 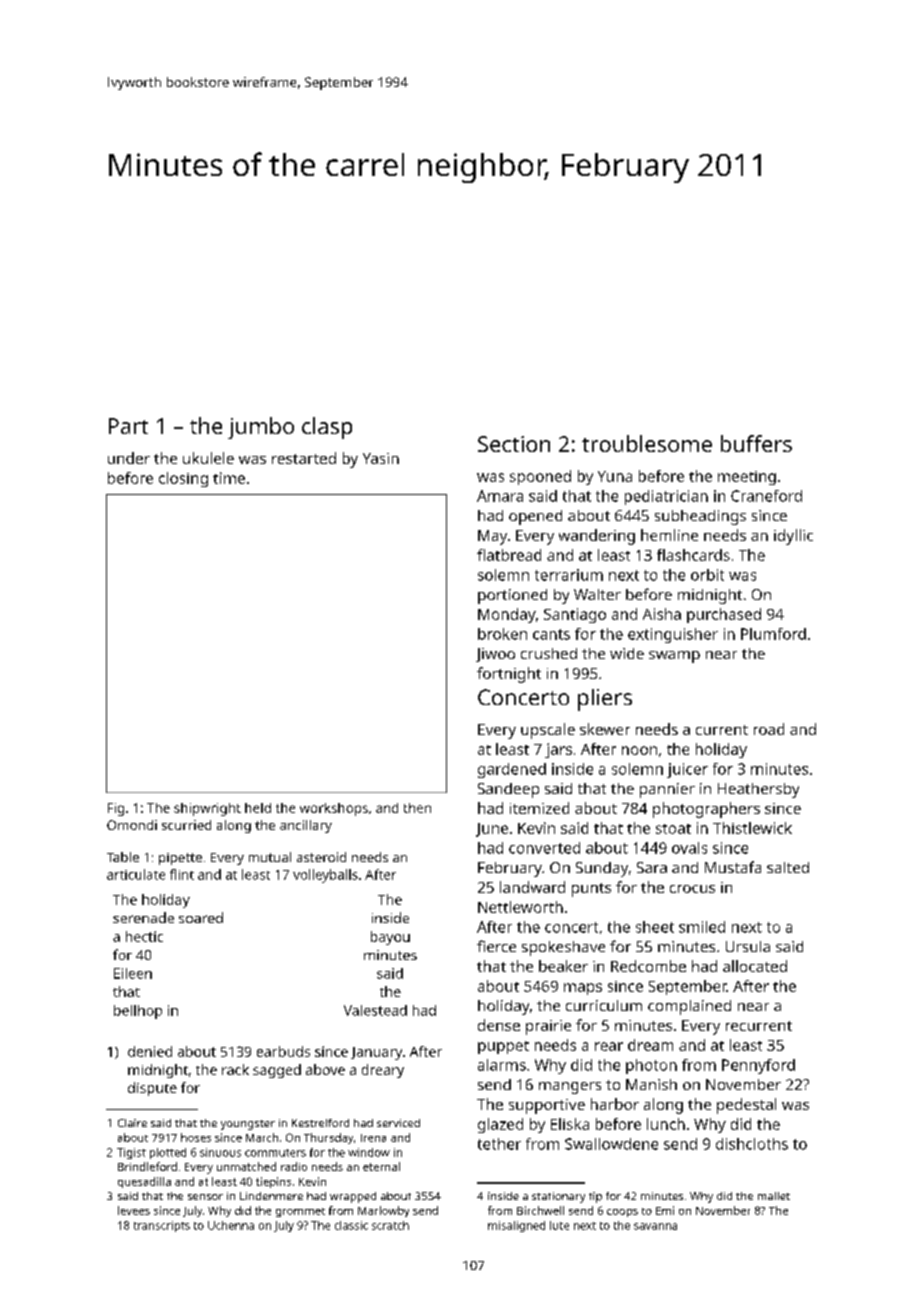 I want to click on swamp, so click(x=674, y=657).
